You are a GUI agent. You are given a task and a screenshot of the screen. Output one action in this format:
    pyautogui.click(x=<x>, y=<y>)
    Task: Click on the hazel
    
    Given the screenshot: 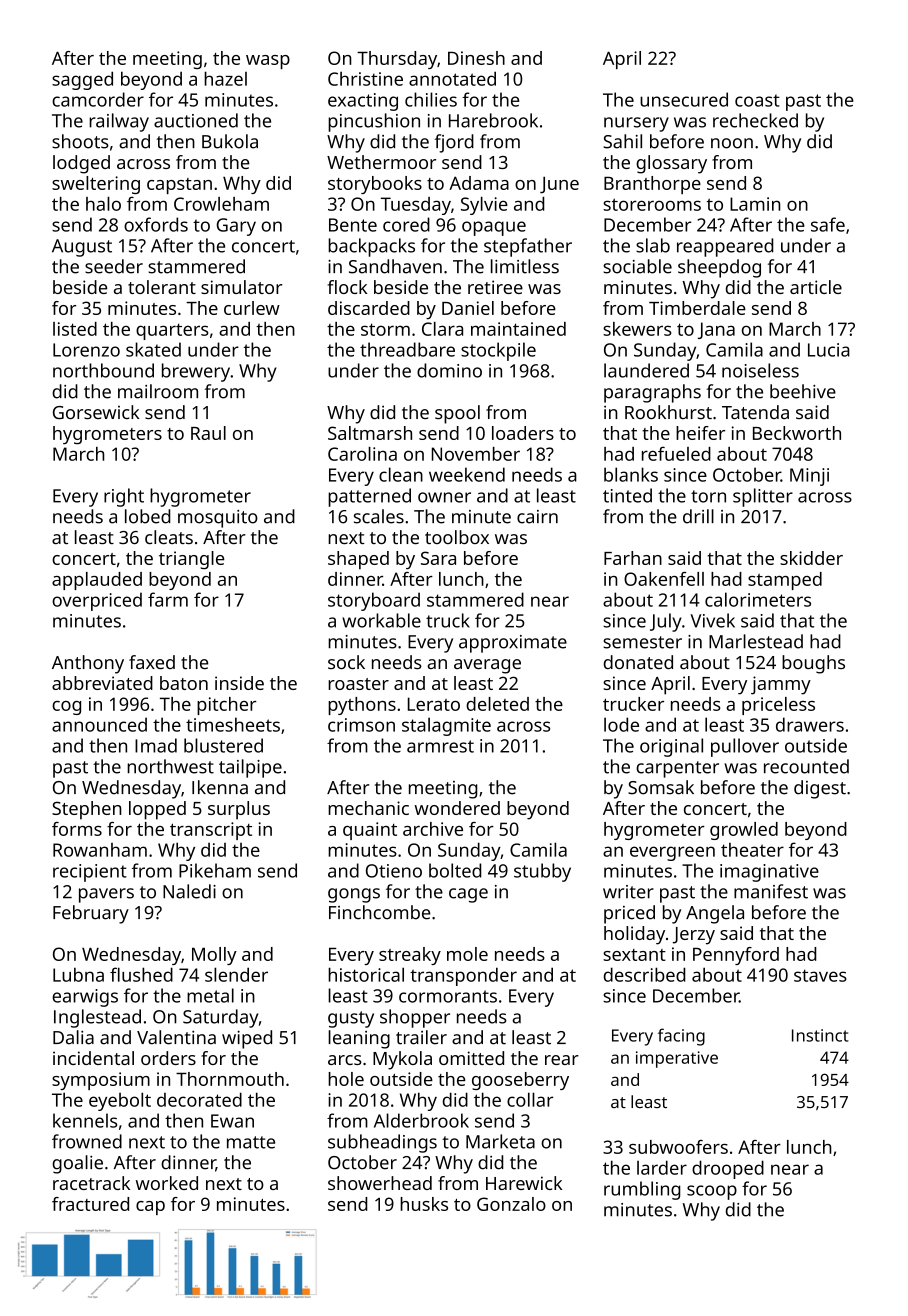 What is the action you would take?
    pyautogui.click(x=225, y=78)
